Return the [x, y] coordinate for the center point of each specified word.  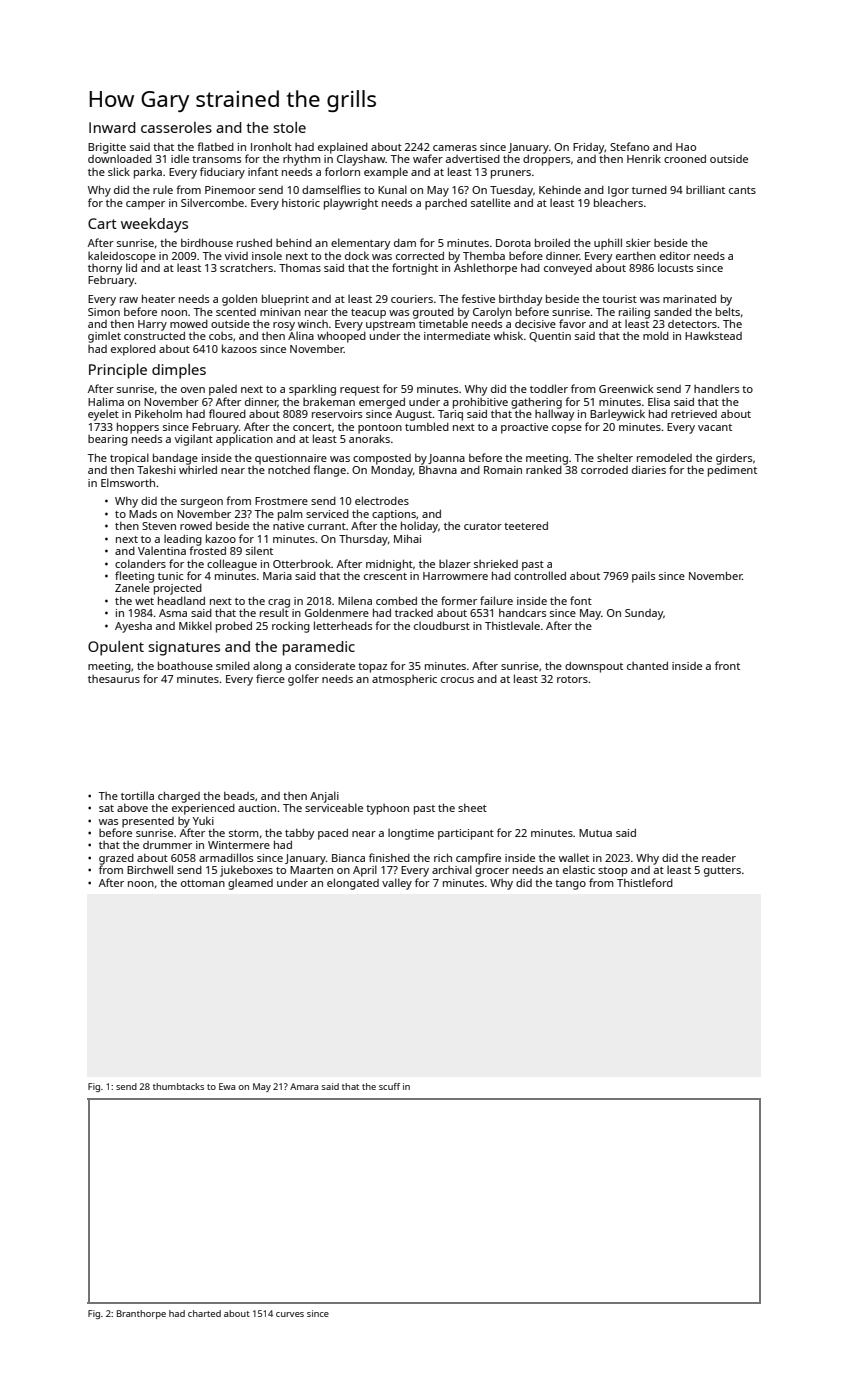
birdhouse [207, 242]
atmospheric [404, 680]
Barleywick [617, 415]
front [727, 665]
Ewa [227, 1086]
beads [239, 796]
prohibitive [480, 403]
